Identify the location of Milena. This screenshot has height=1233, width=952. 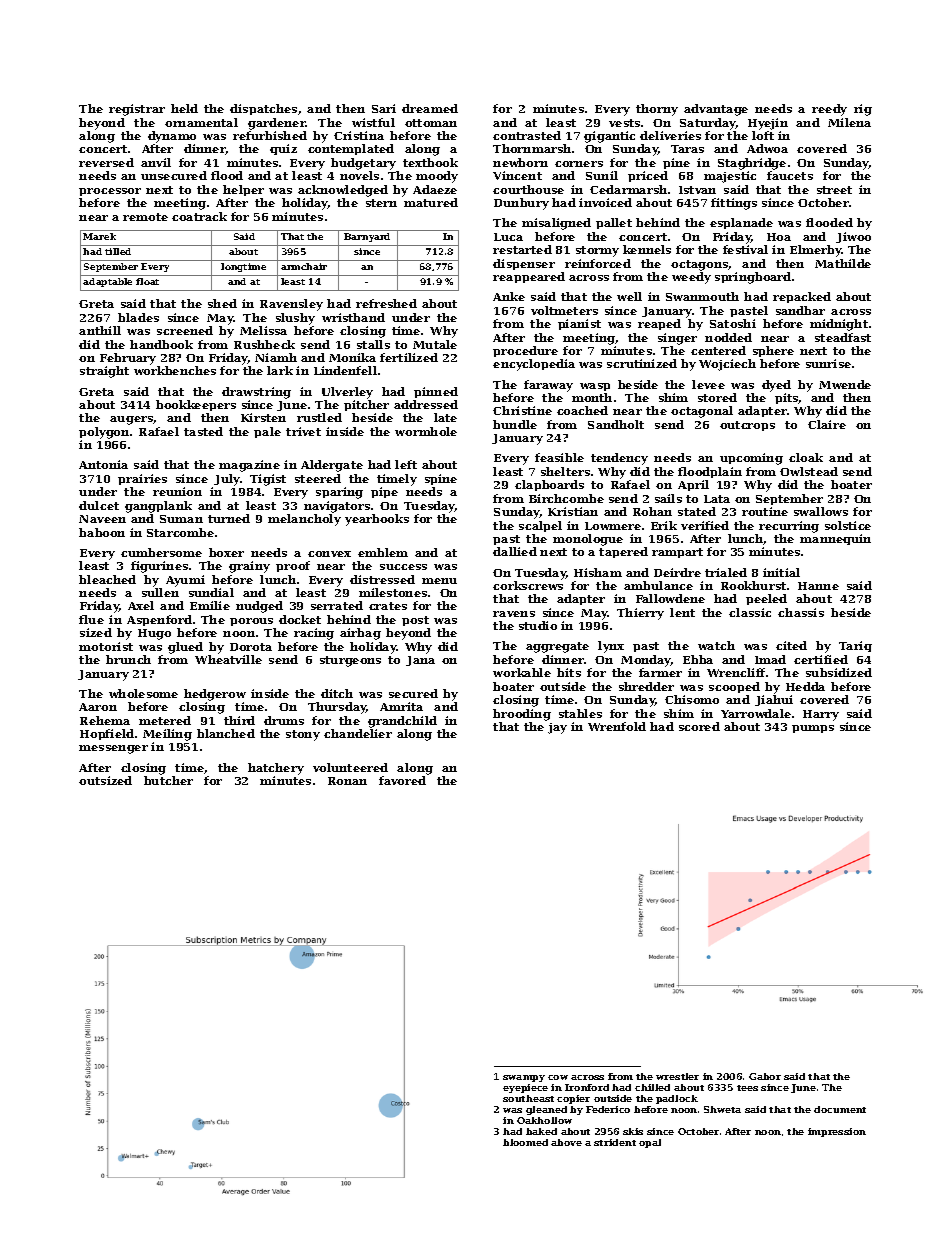
(849, 122).
